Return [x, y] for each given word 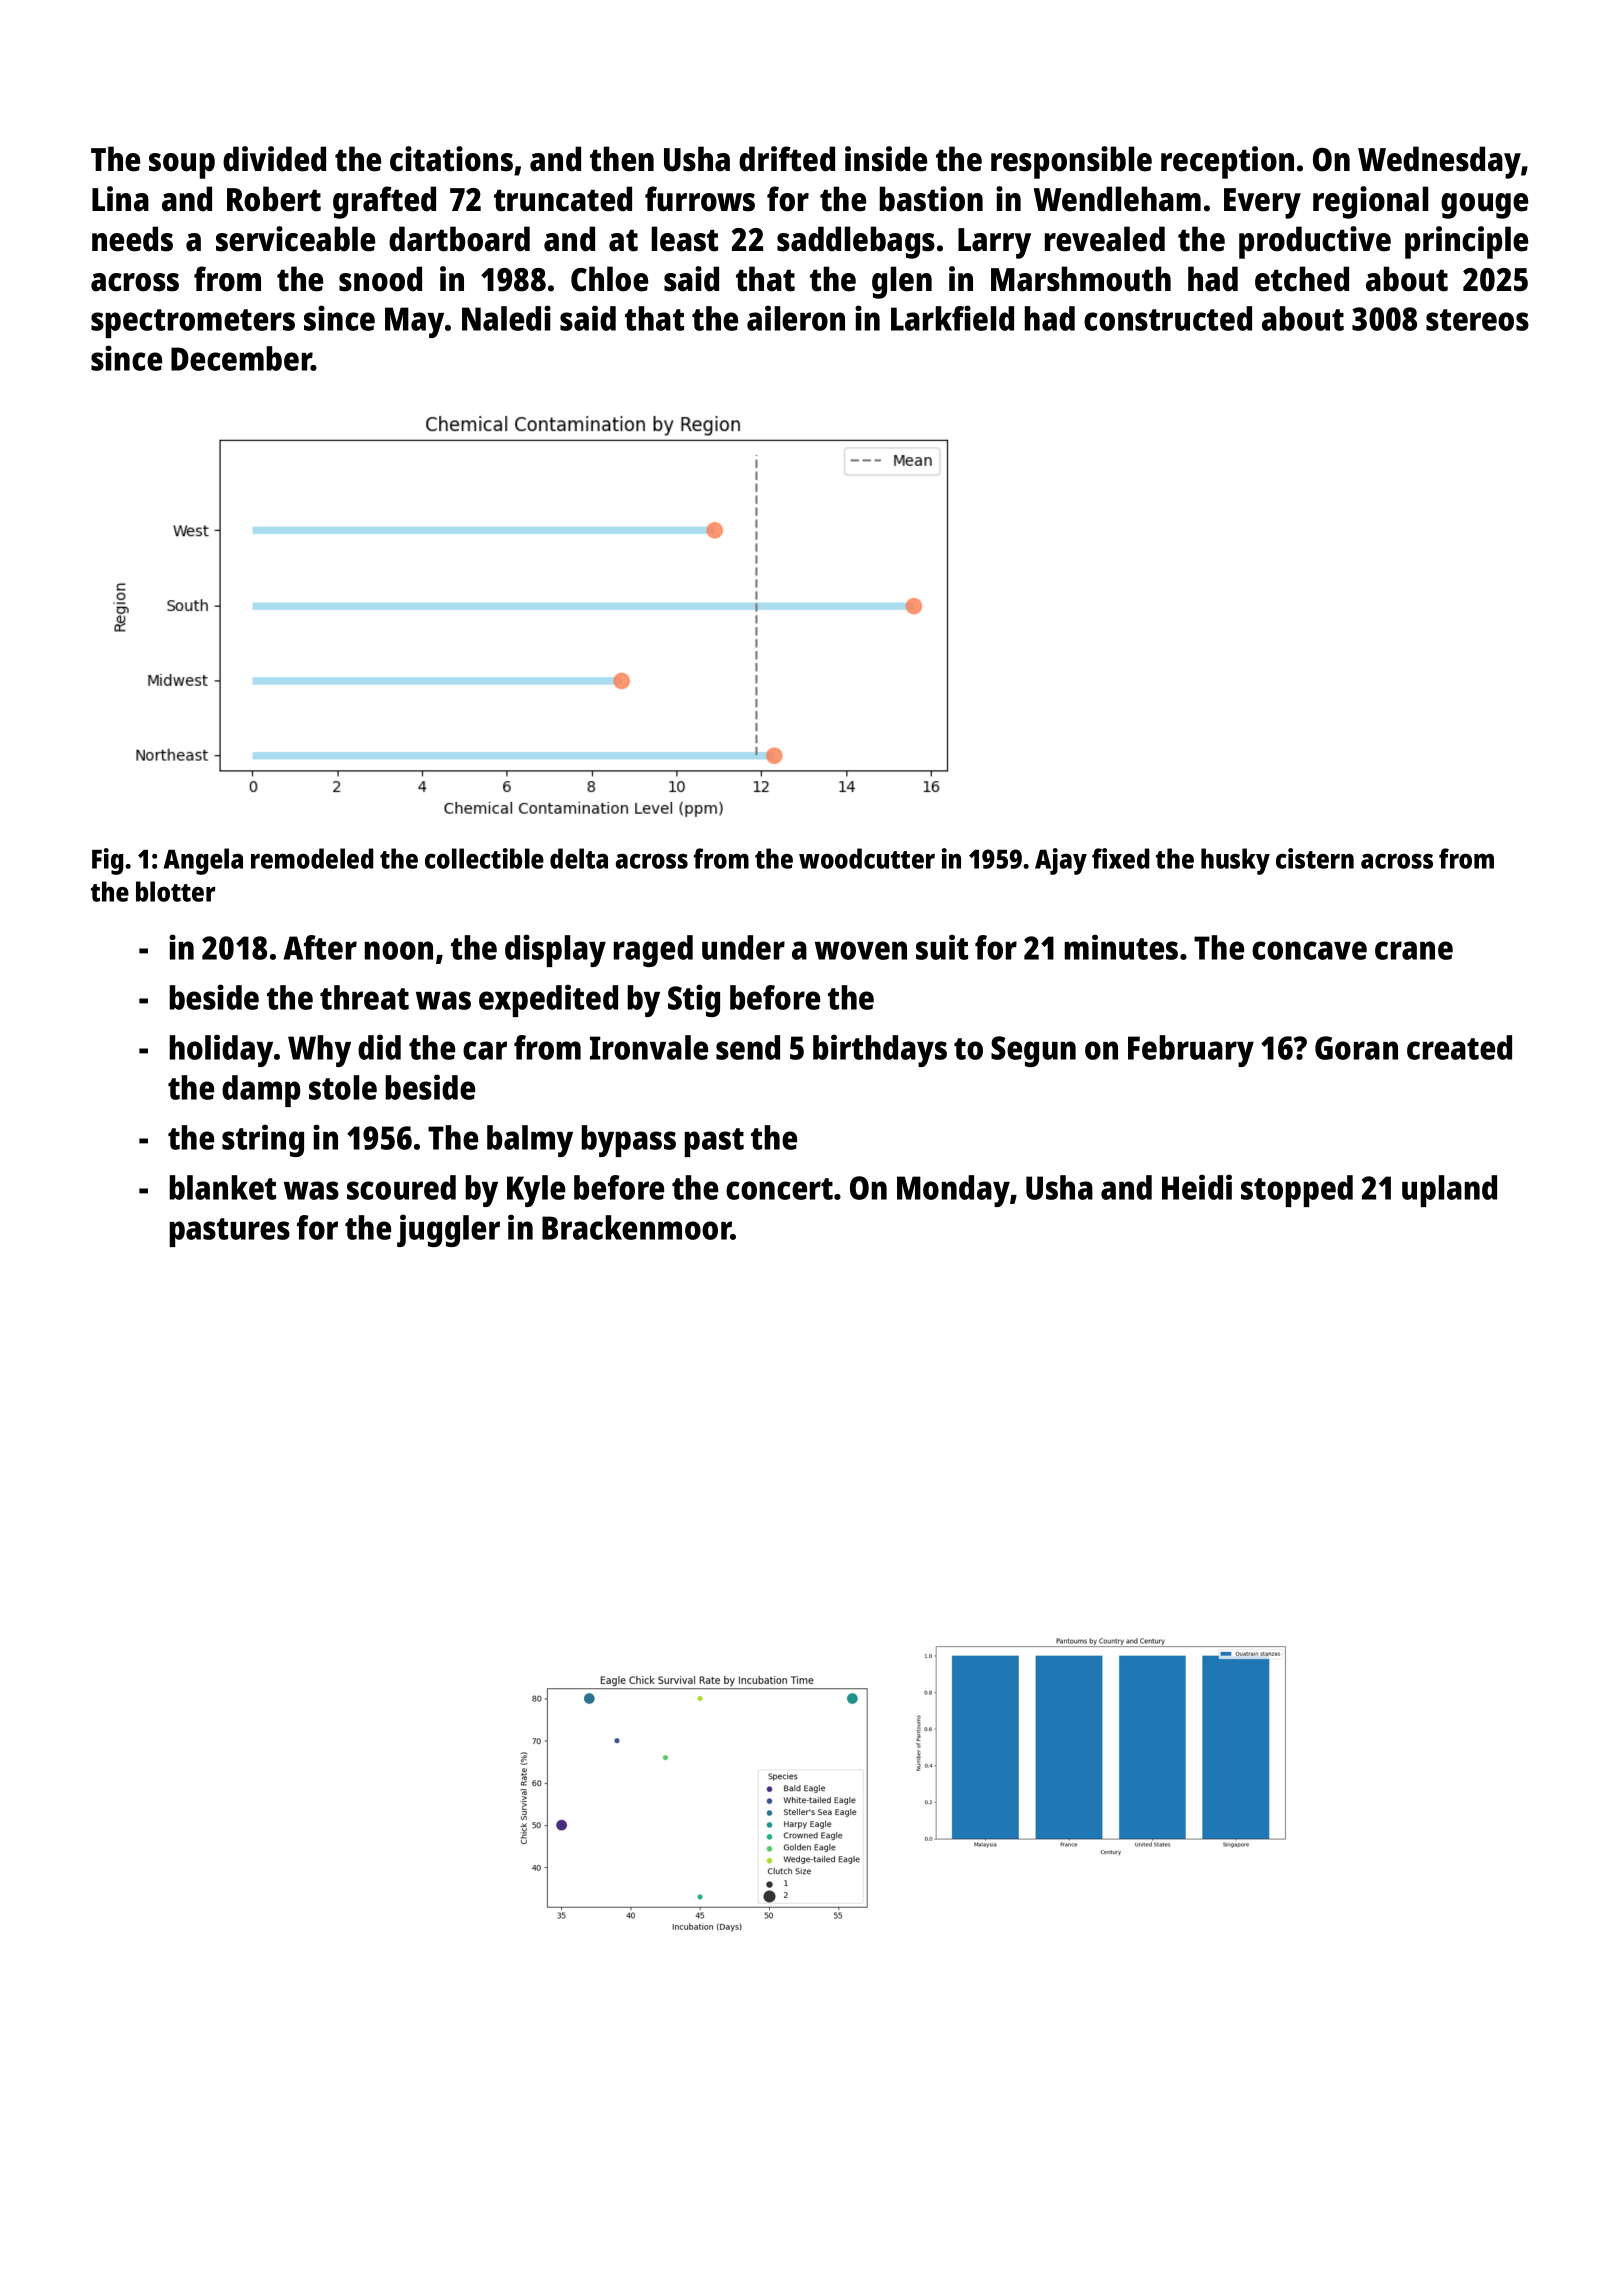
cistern [1315, 858]
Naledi [506, 318]
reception [1227, 162]
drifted [787, 159]
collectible [484, 858]
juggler [448, 1230]
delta [579, 858]
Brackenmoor [636, 1227]
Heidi [1197, 1187]
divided [274, 159]
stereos [1477, 320]
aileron [796, 318]
